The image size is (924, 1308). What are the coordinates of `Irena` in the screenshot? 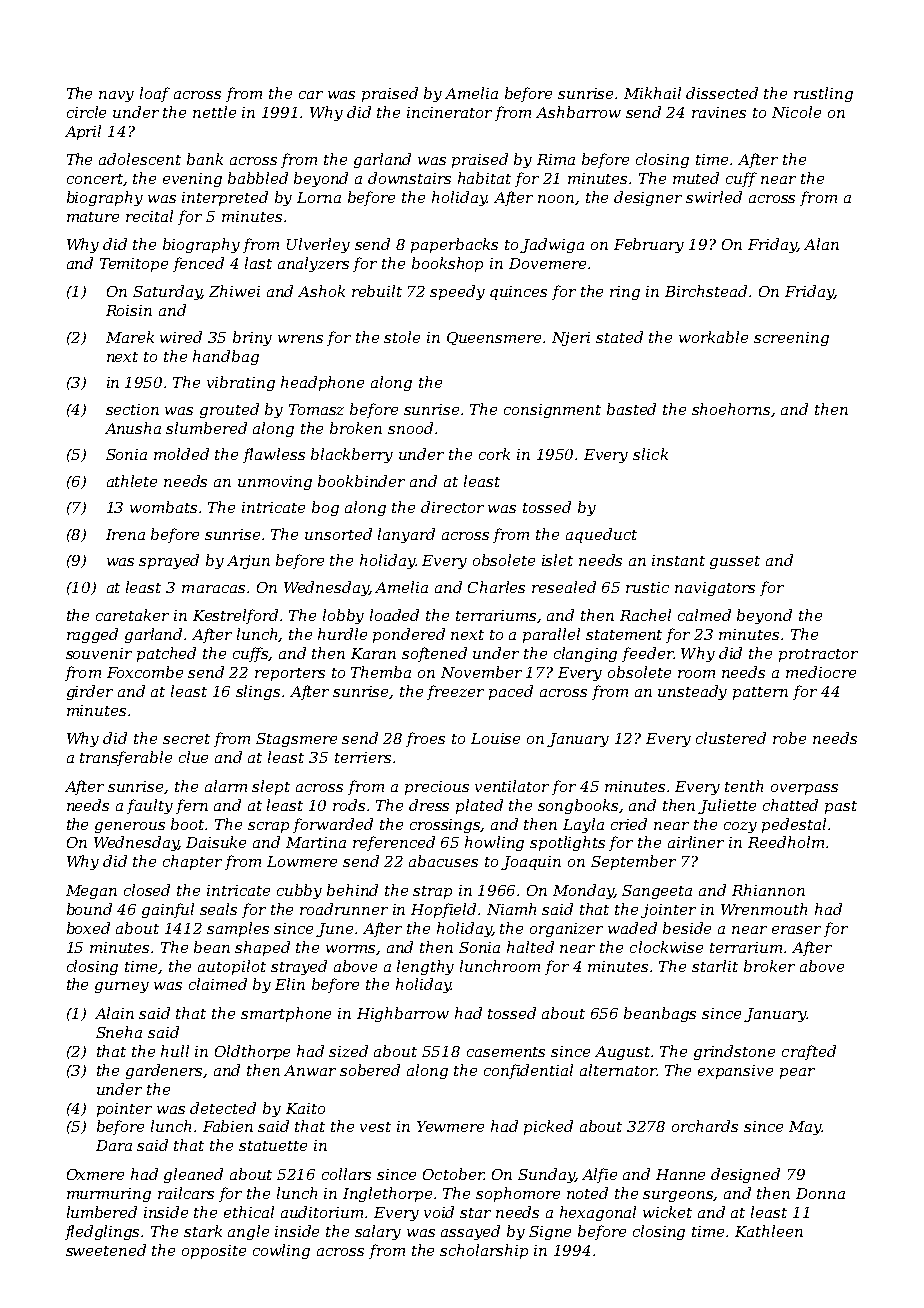 It's located at (125, 534).
